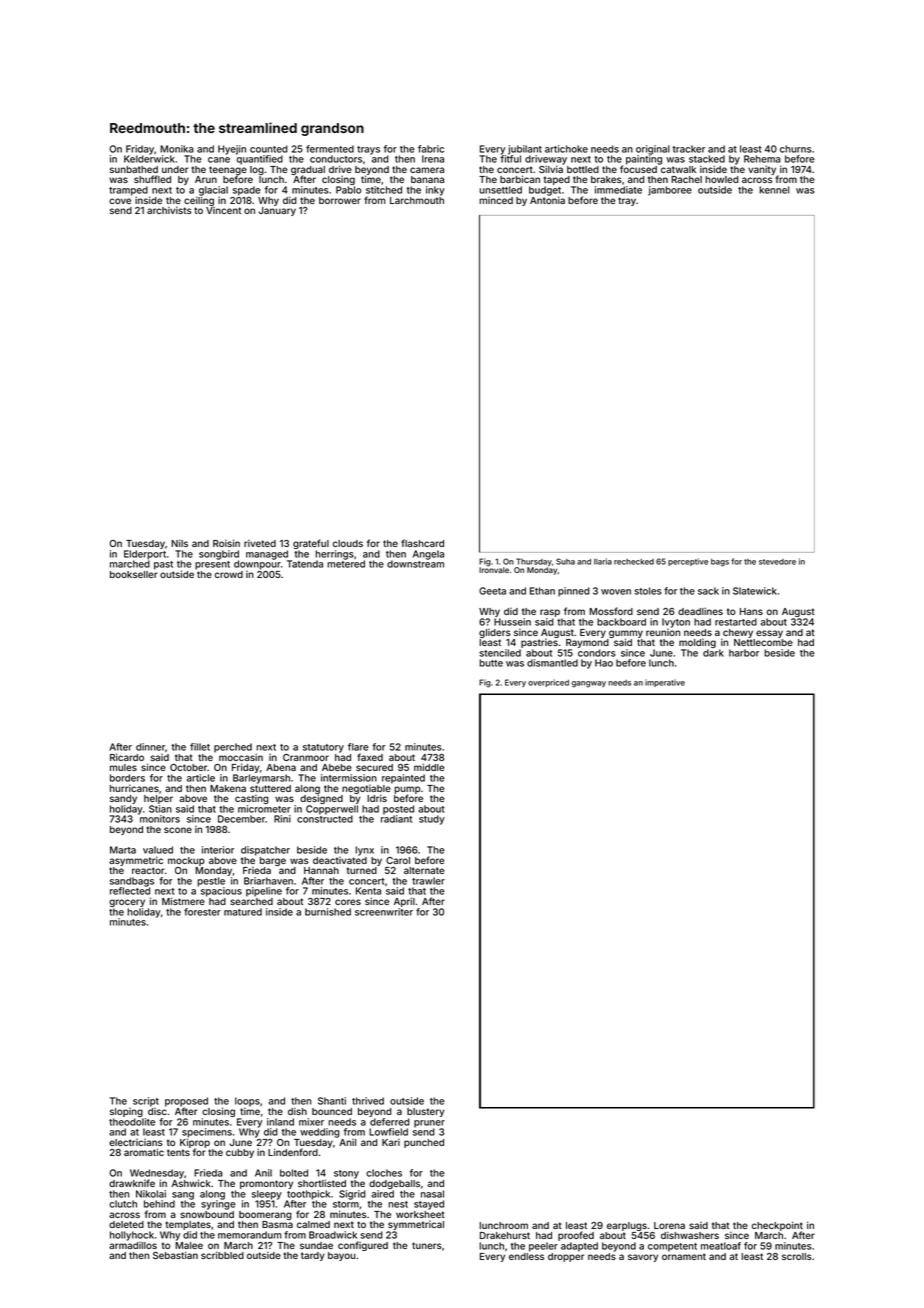 The image size is (924, 1308). I want to click on script, so click(146, 1102).
